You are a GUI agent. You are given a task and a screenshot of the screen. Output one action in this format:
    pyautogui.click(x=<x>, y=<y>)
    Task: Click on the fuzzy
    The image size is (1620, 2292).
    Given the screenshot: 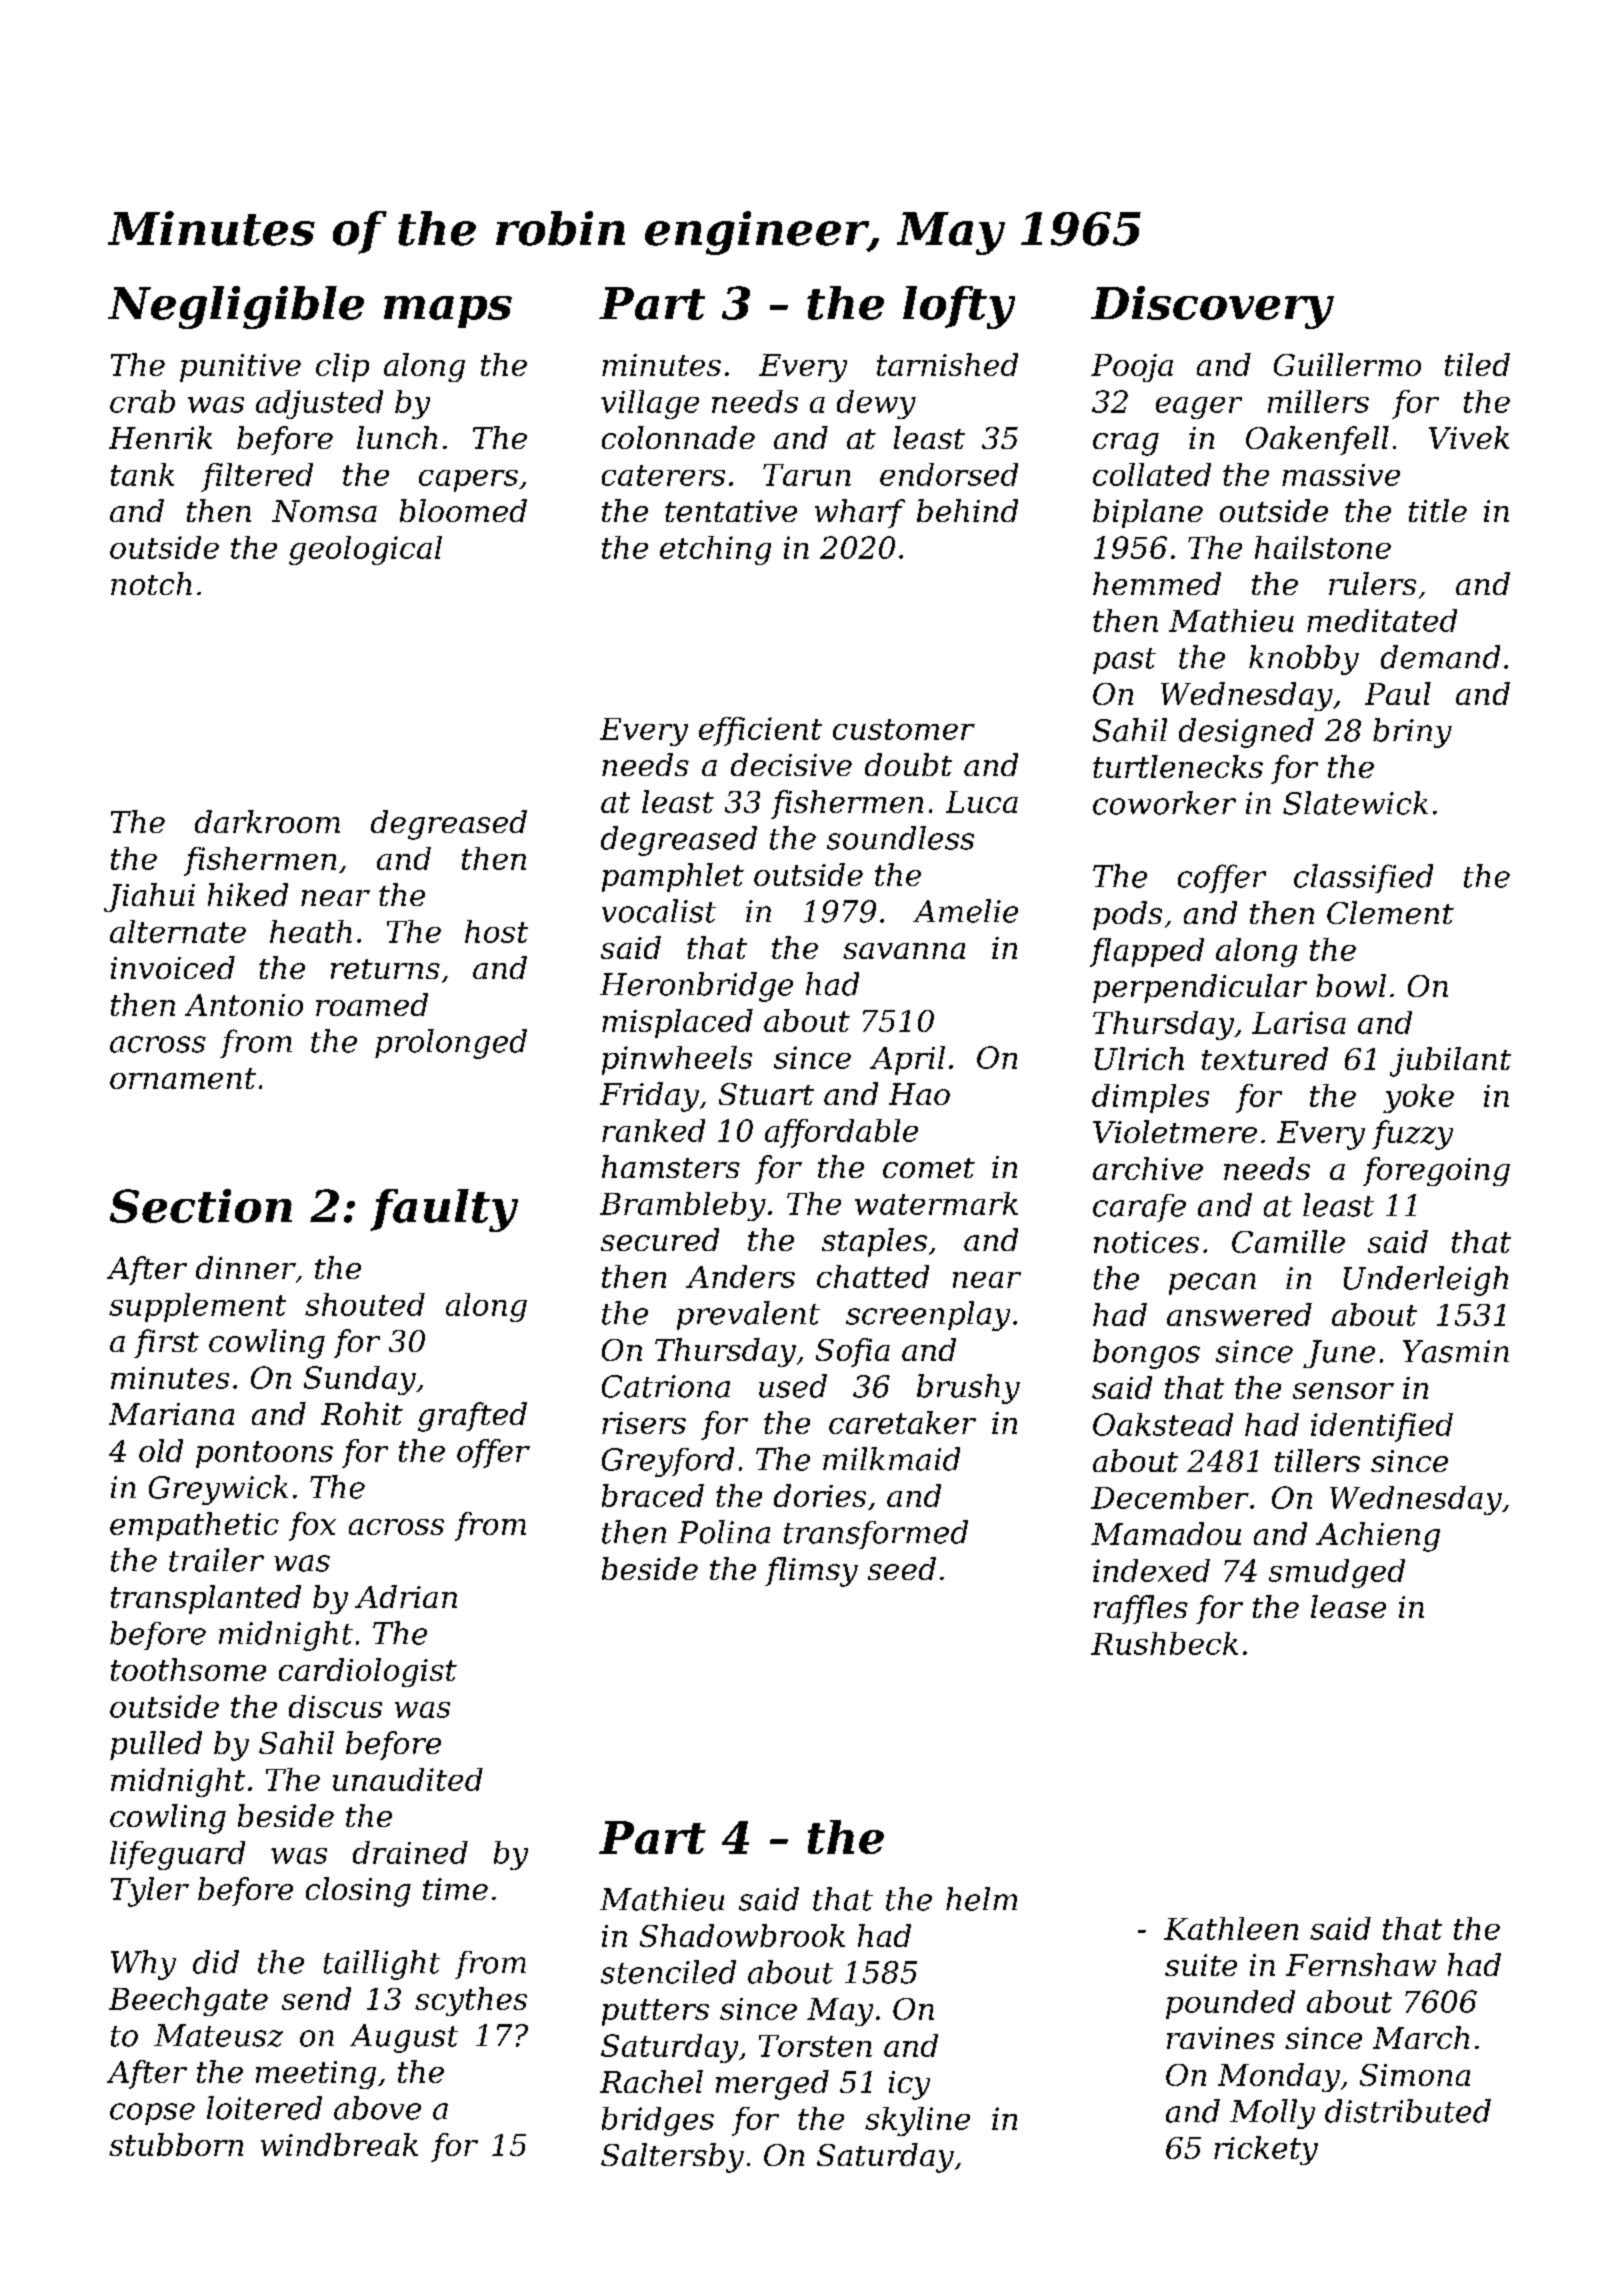 What is the action you would take?
    pyautogui.click(x=1412, y=1135)
